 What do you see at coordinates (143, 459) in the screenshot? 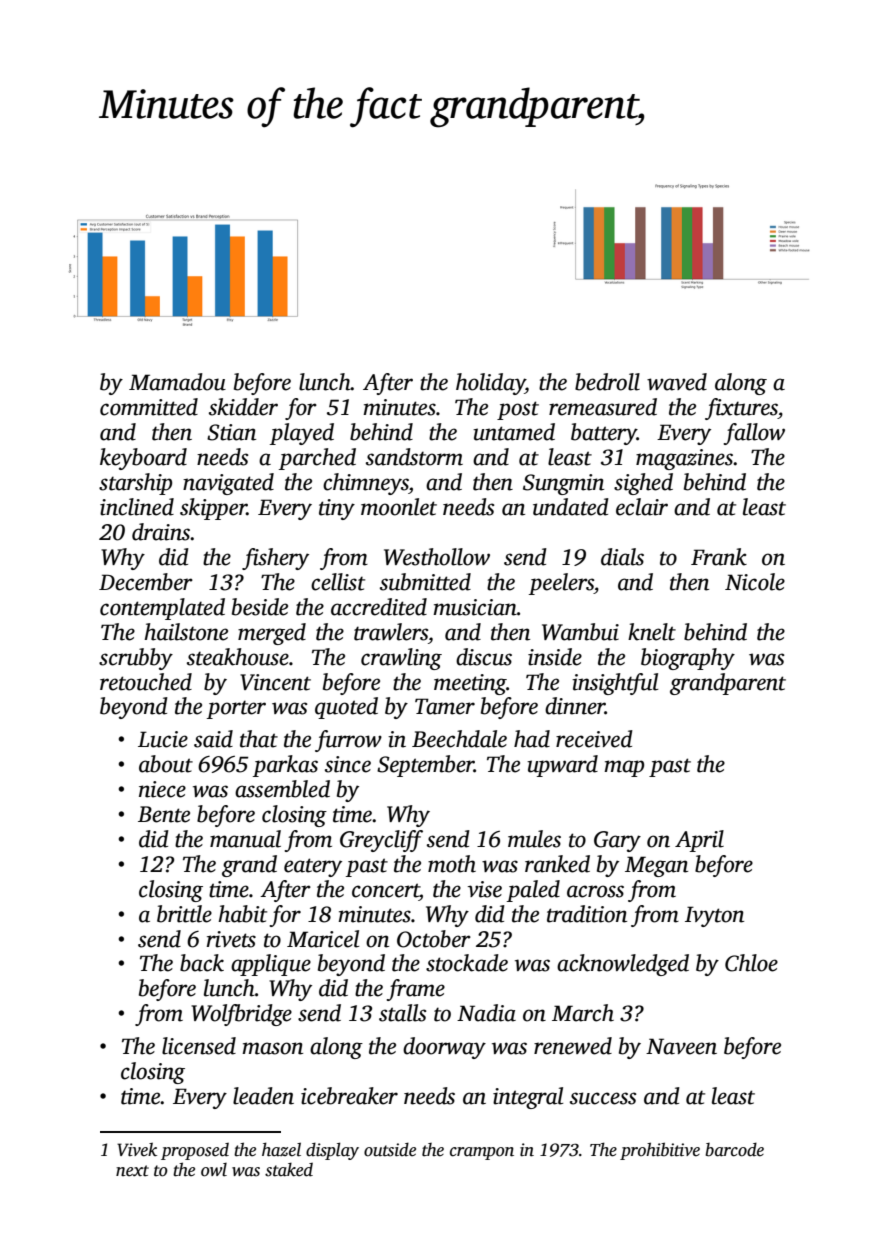
I see `keyboard` at bounding box center [143, 459].
